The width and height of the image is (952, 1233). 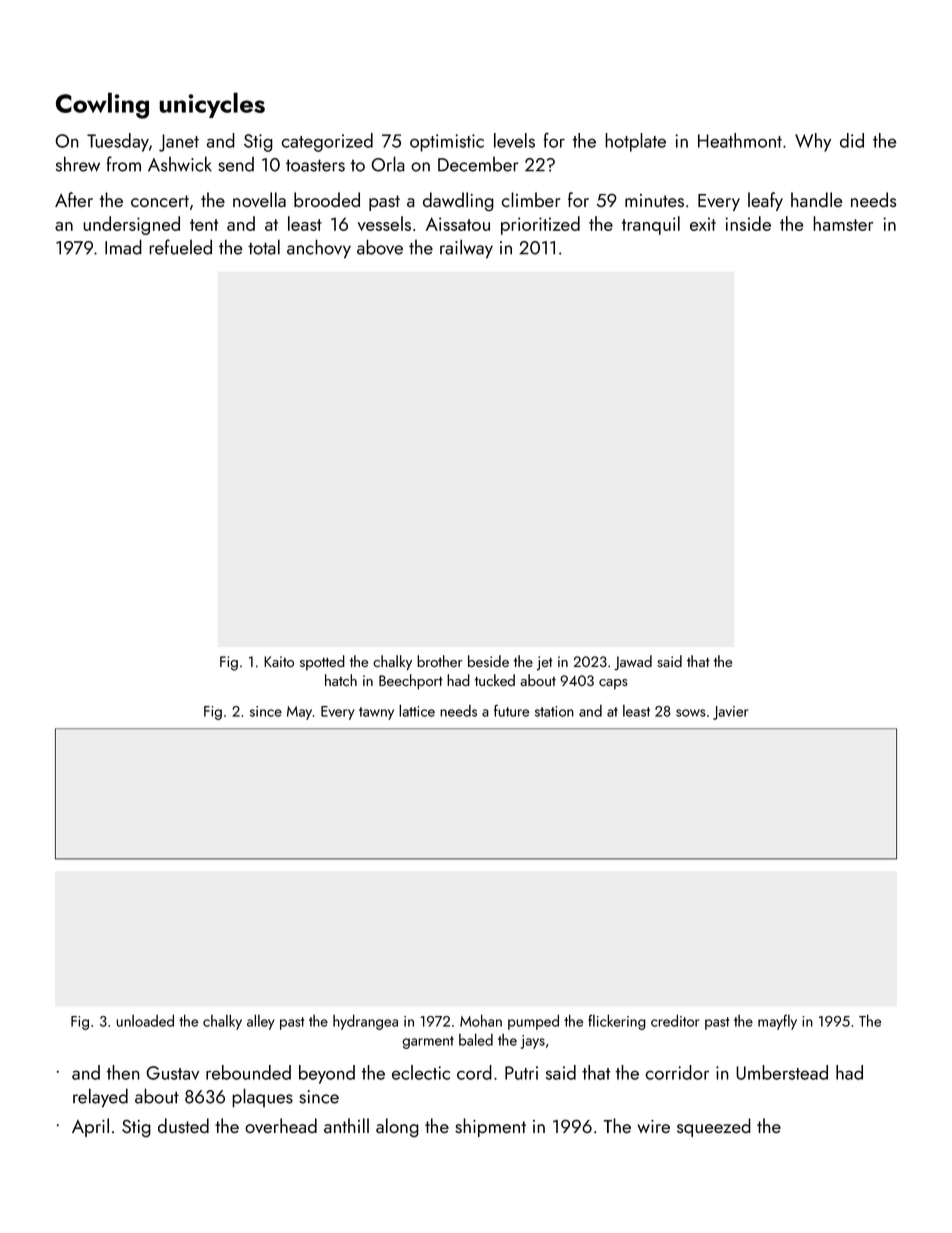 What do you see at coordinates (447, 143) in the image?
I see `optimistic` at bounding box center [447, 143].
